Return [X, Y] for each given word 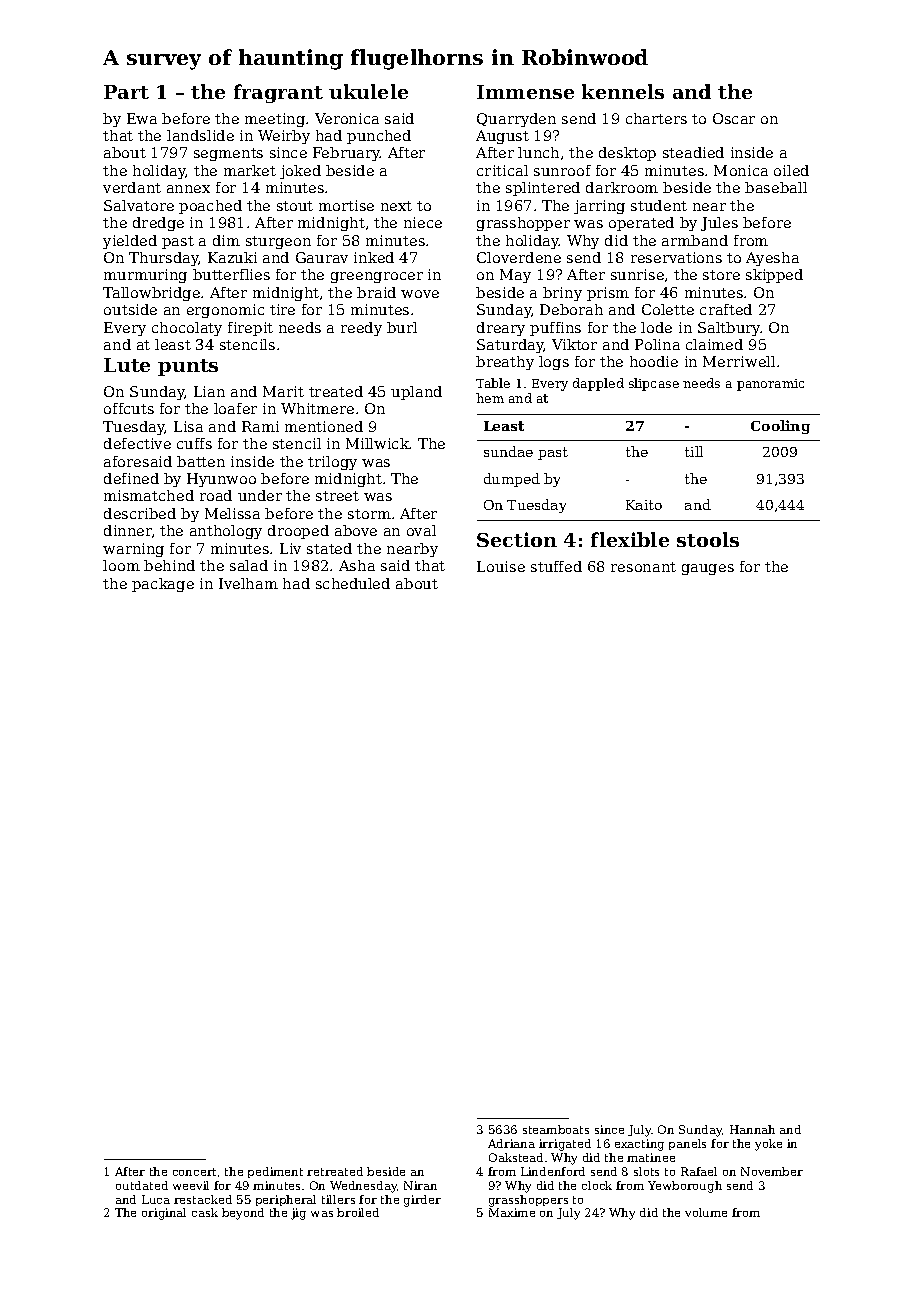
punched [379, 137]
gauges [708, 569]
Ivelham [248, 583]
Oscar [734, 118]
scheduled [353, 583]
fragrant [278, 93]
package [163, 585]
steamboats [556, 1129]
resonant [643, 567]
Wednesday [363, 1187]
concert [194, 1172]
